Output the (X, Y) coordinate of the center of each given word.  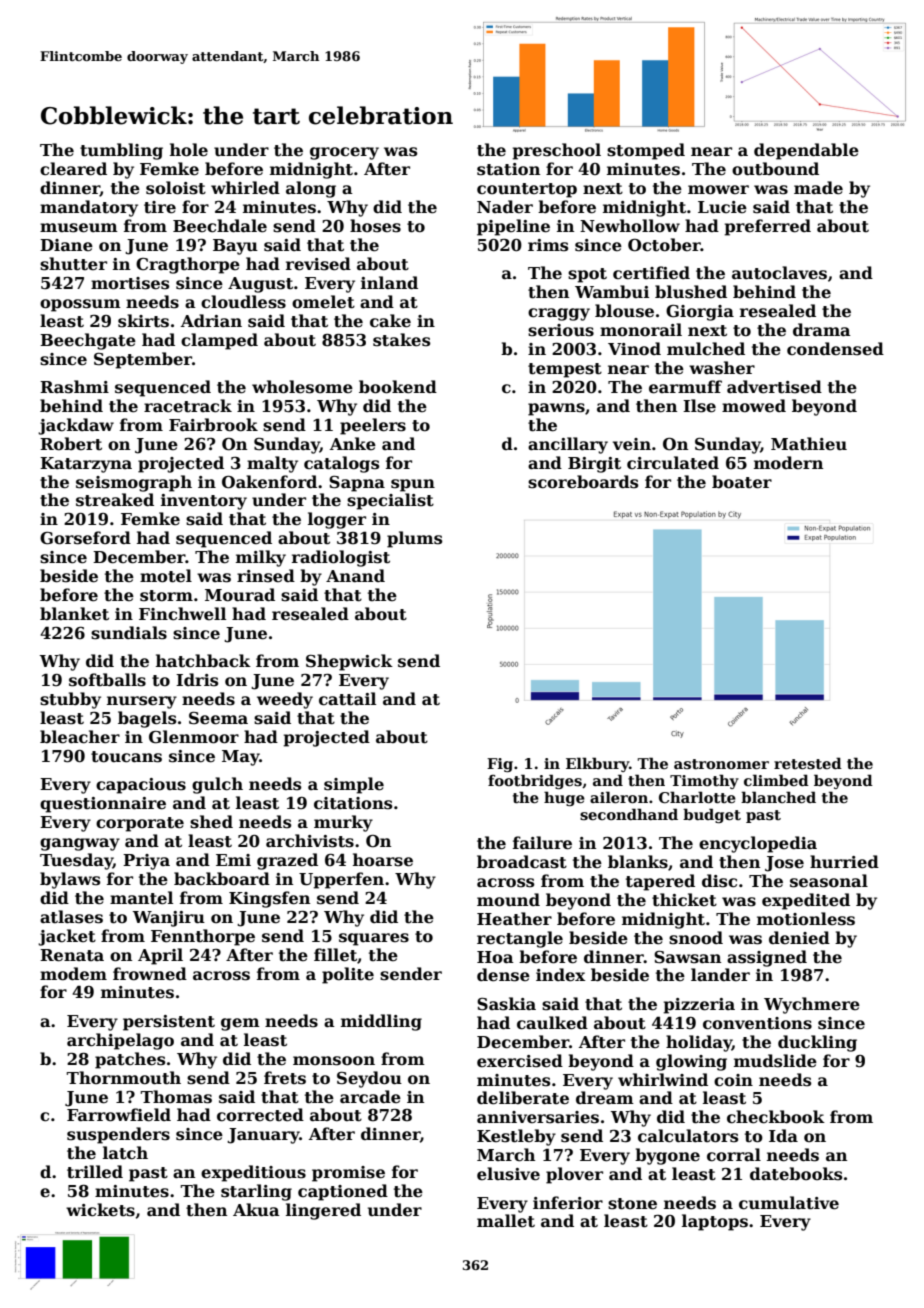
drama (822, 329)
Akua (256, 1210)
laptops (715, 1222)
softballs (107, 680)
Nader (505, 206)
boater (742, 482)
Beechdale (220, 226)
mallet (506, 1221)
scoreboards (583, 482)
